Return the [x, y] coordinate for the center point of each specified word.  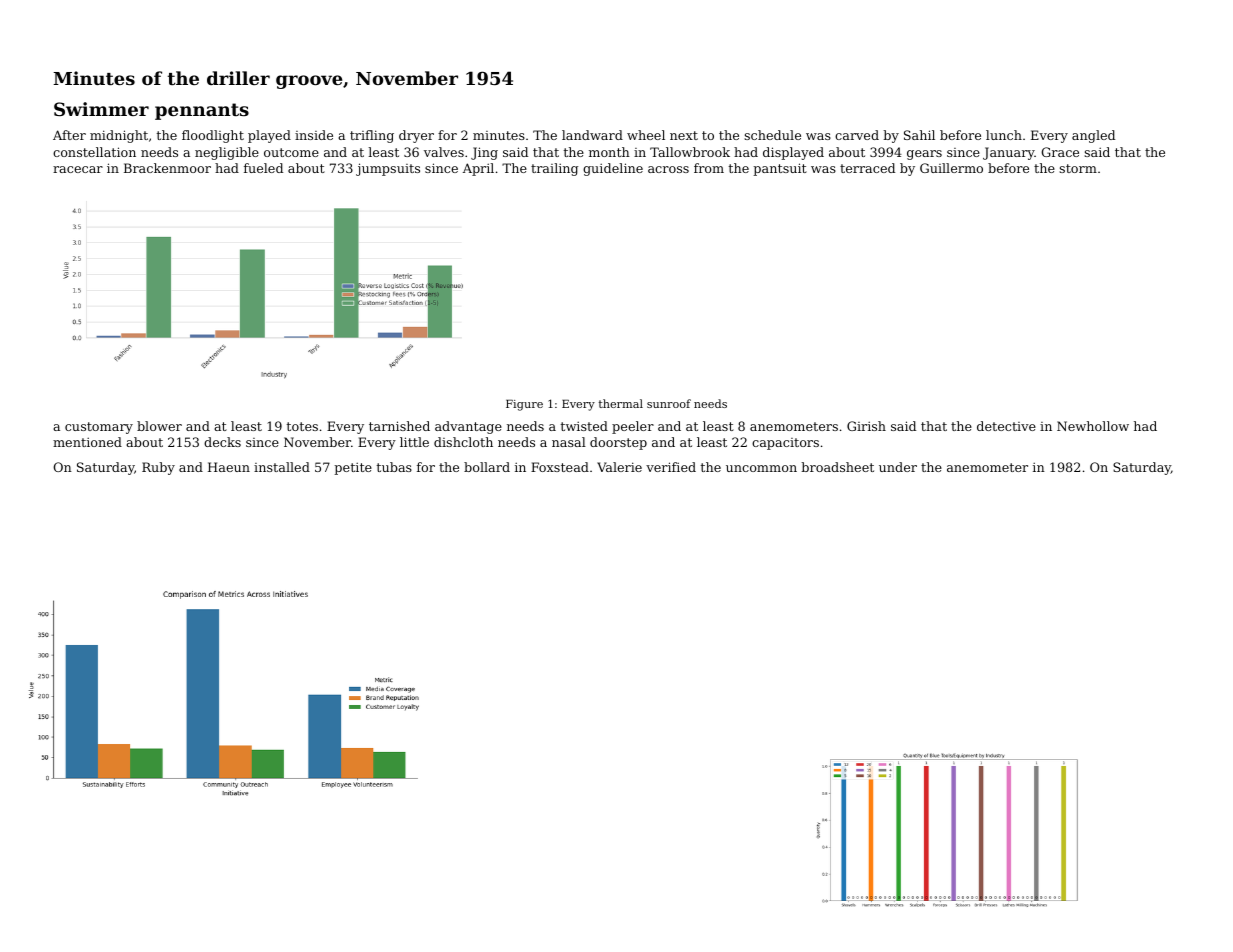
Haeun [229, 467]
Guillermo [951, 168]
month [609, 152]
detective [1006, 426]
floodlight [213, 136]
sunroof [669, 403]
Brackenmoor [167, 168]
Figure [524, 405]
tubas [394, 467]
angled [1093, 136]
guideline [613, 169]
